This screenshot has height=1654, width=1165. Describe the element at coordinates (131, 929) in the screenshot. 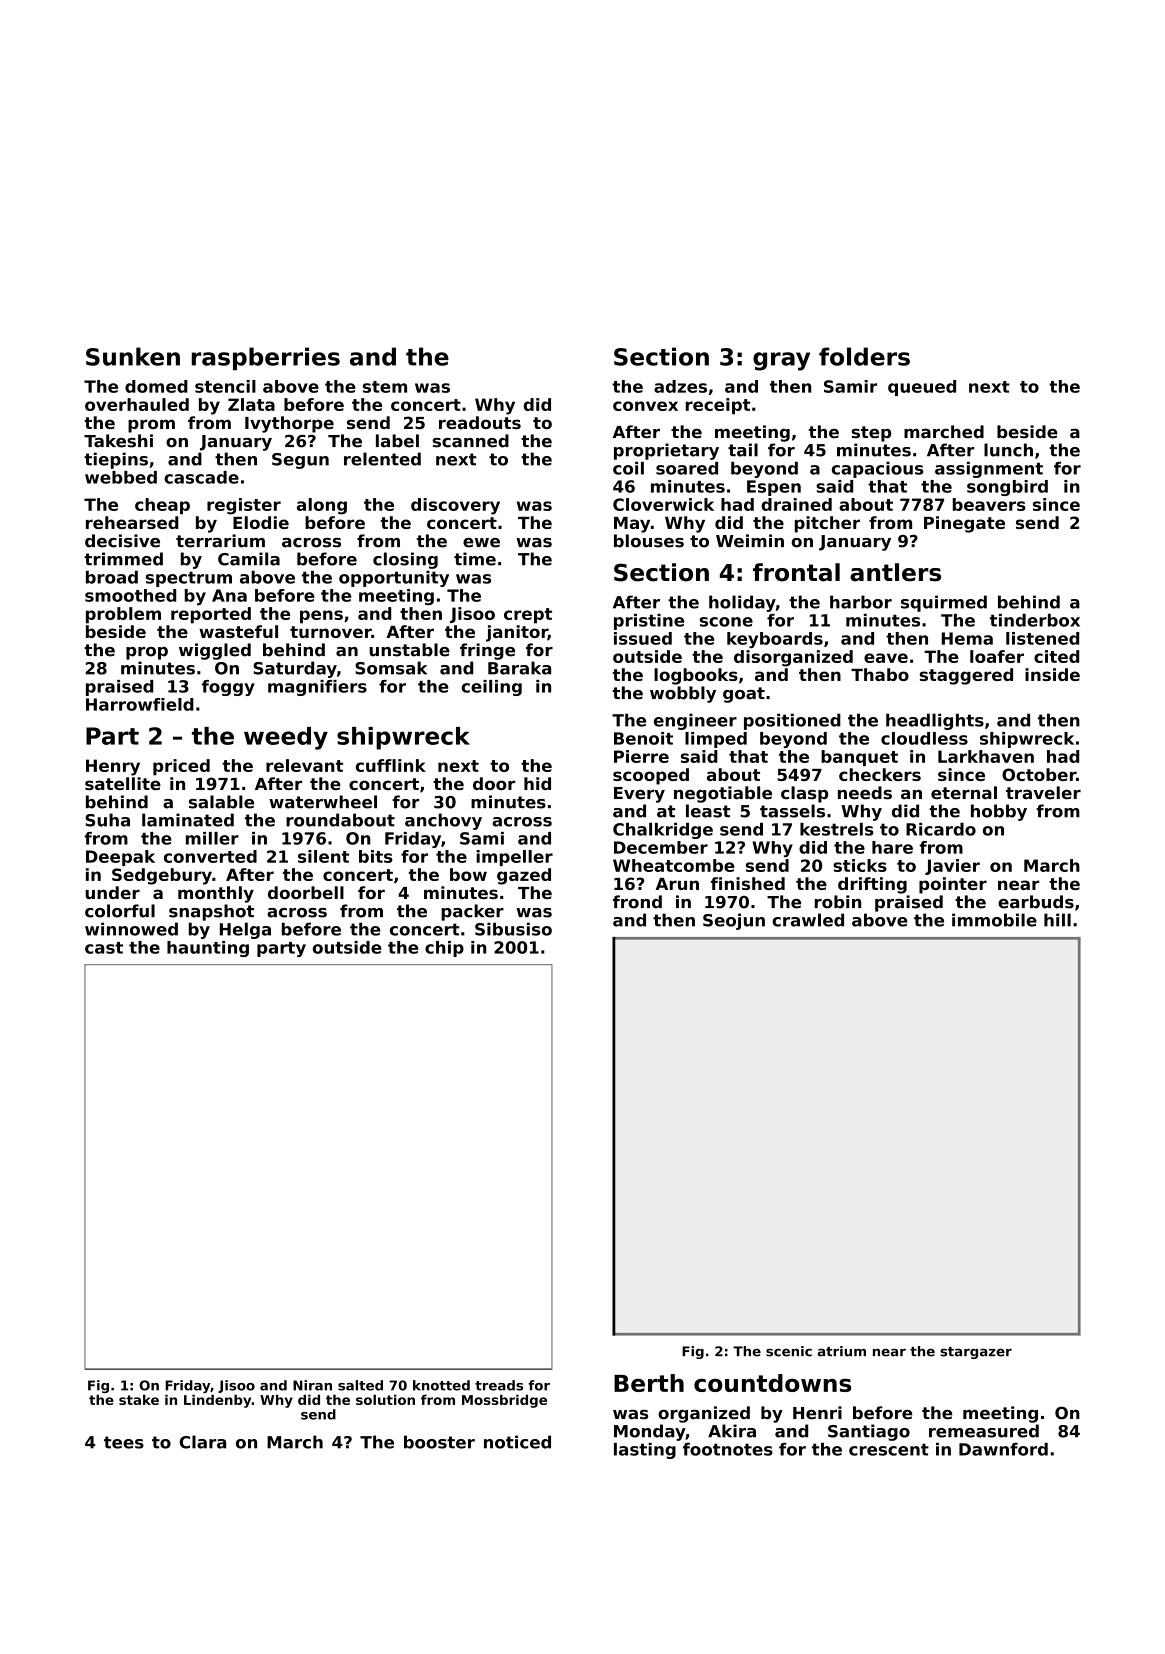

I see `winnowed` at that location.
